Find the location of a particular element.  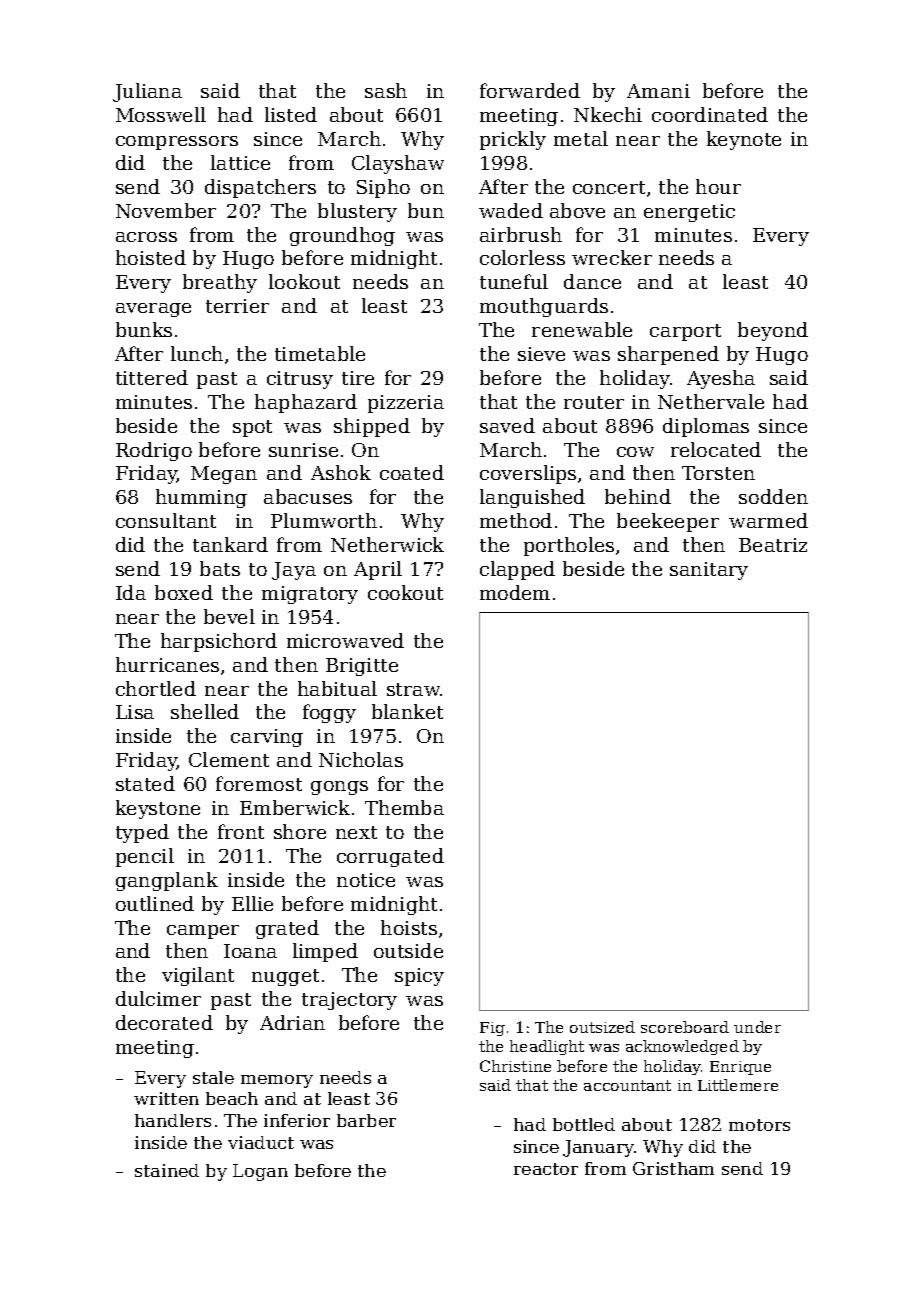

Amani is located at coordinates (658, 91).
